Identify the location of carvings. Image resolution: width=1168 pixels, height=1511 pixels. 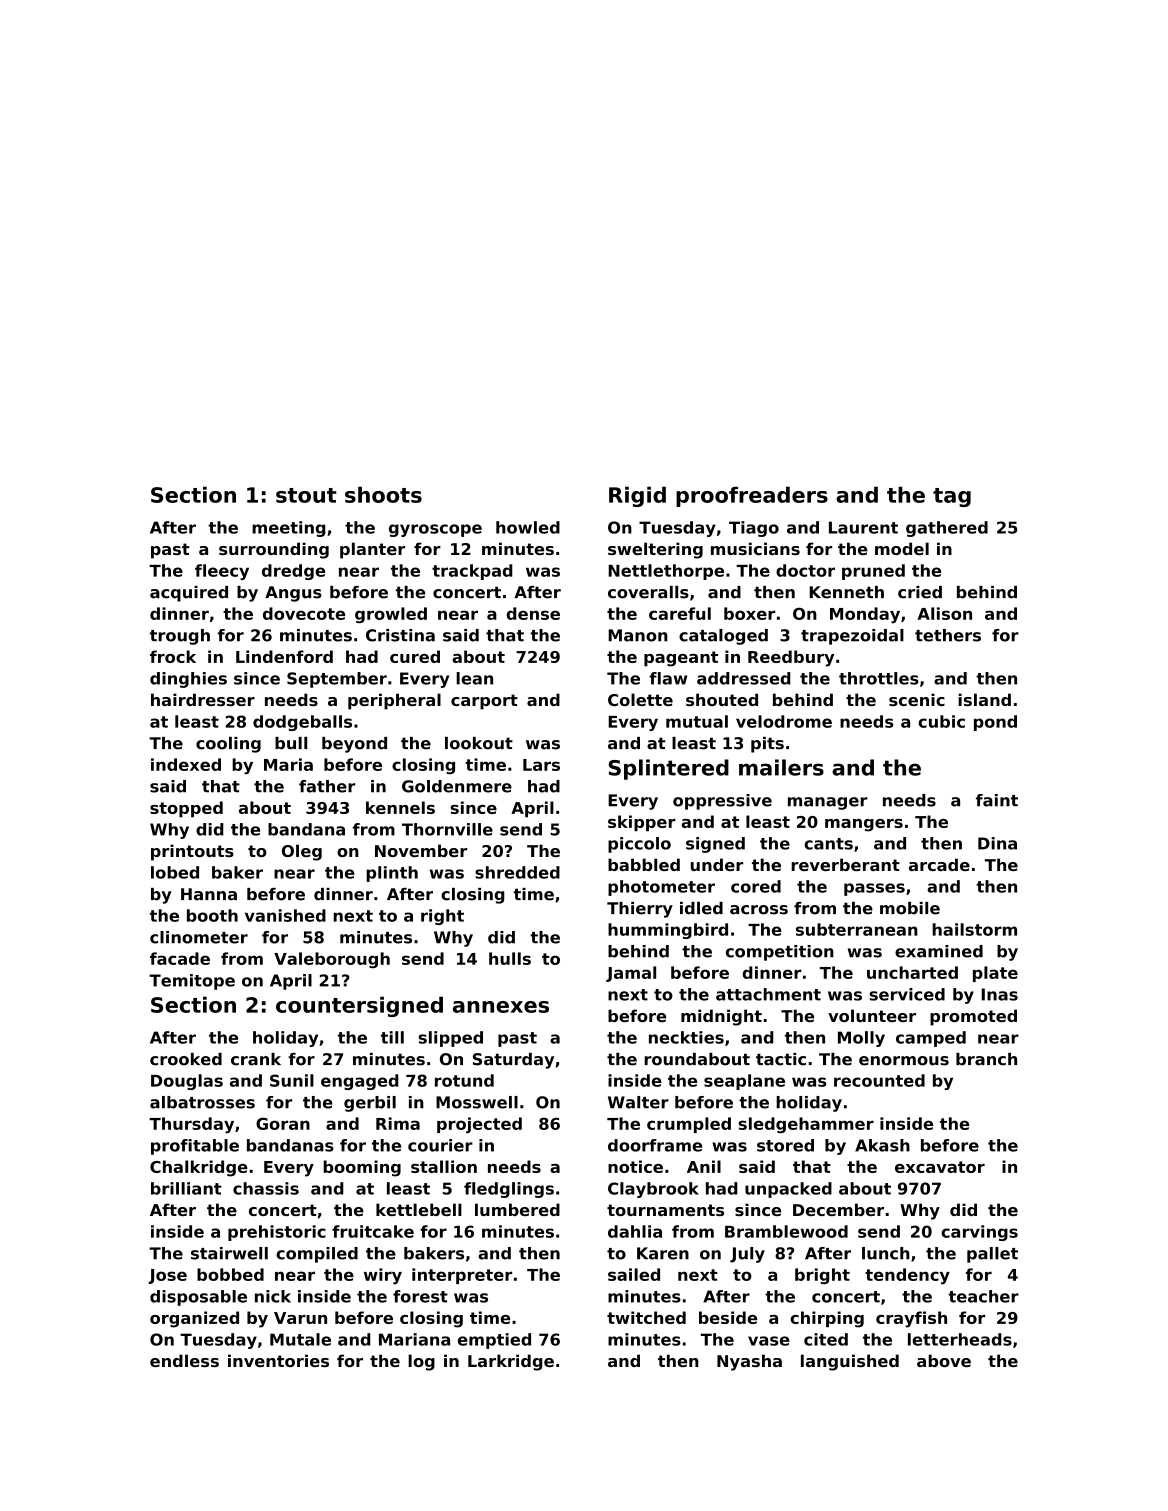
(979, 1233).
